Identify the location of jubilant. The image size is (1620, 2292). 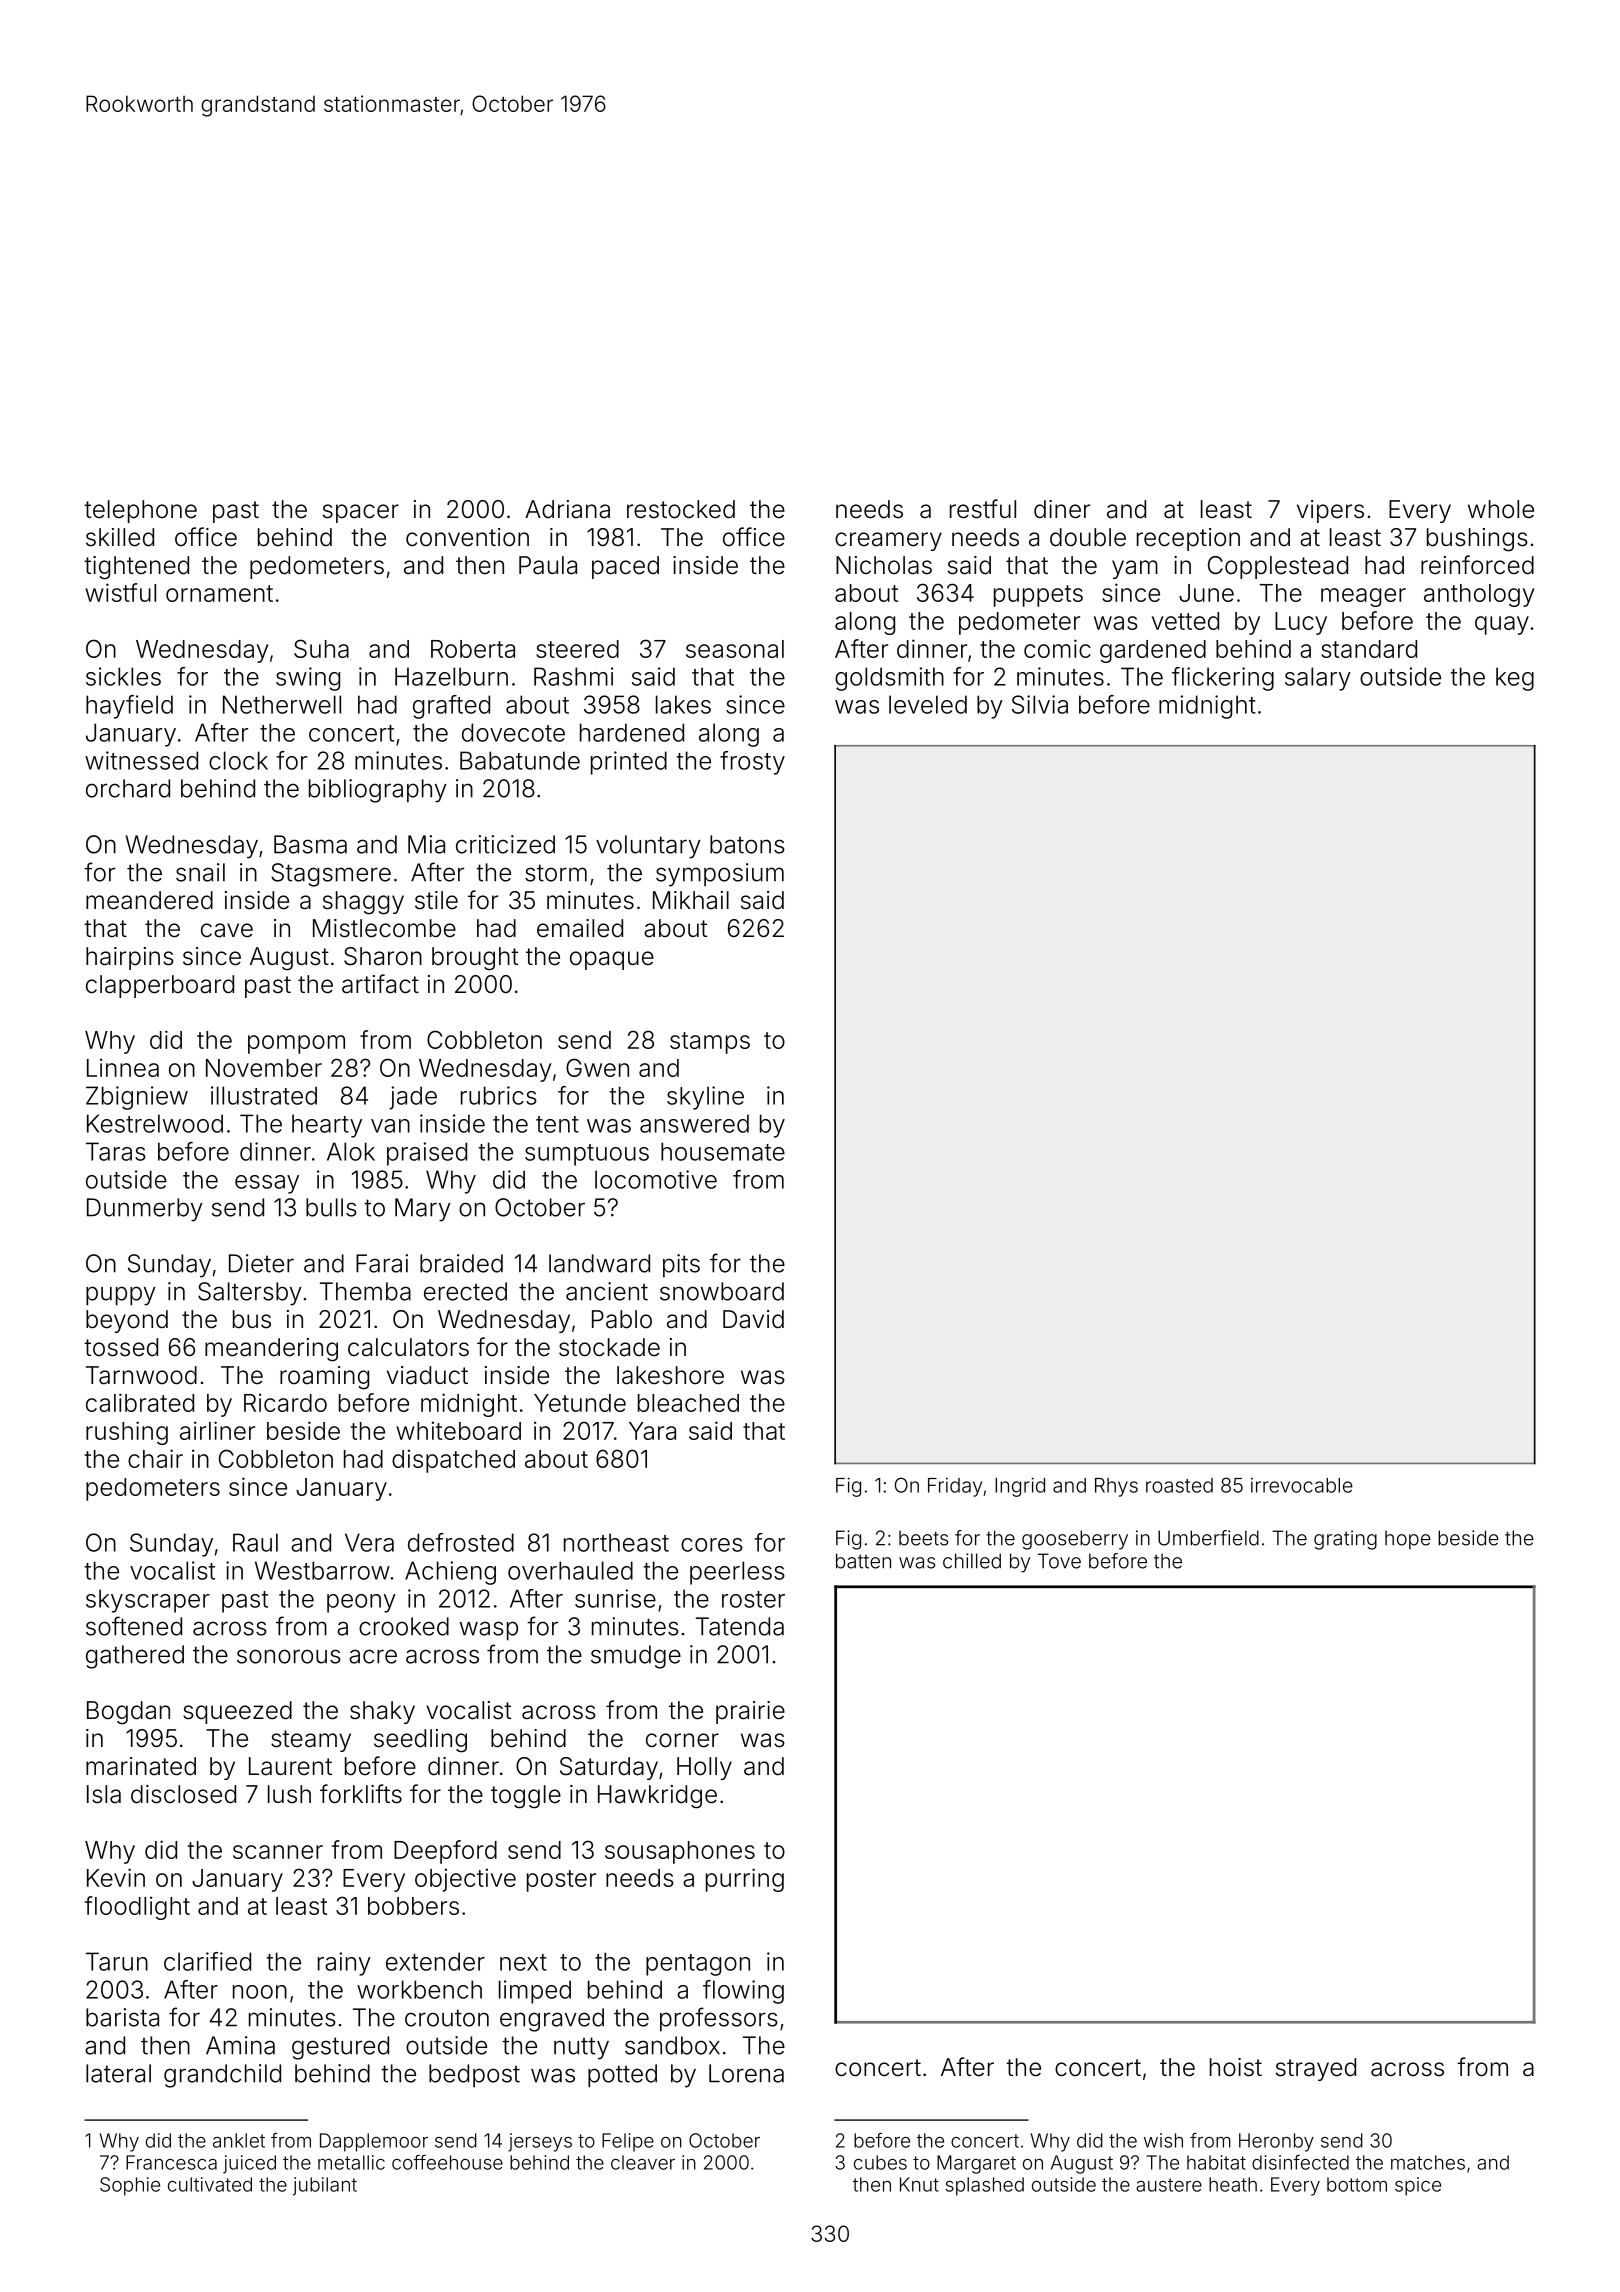
(325, 2186).
